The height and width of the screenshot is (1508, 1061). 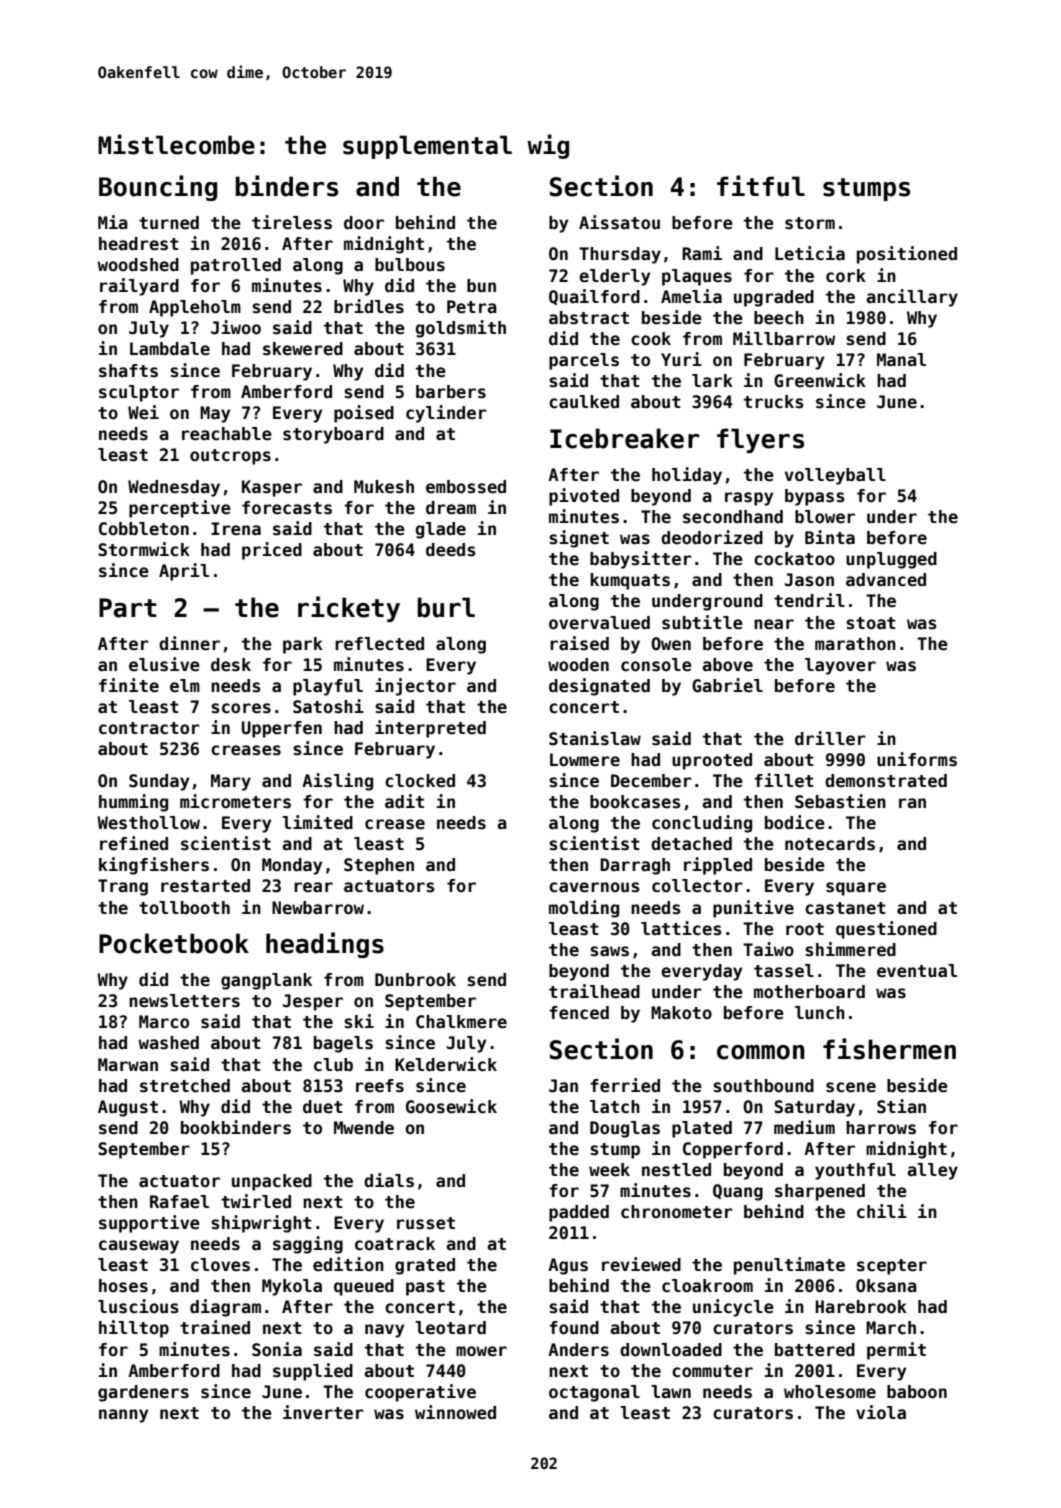 I want to click on Appleholm, so click(x=195, y=308).
